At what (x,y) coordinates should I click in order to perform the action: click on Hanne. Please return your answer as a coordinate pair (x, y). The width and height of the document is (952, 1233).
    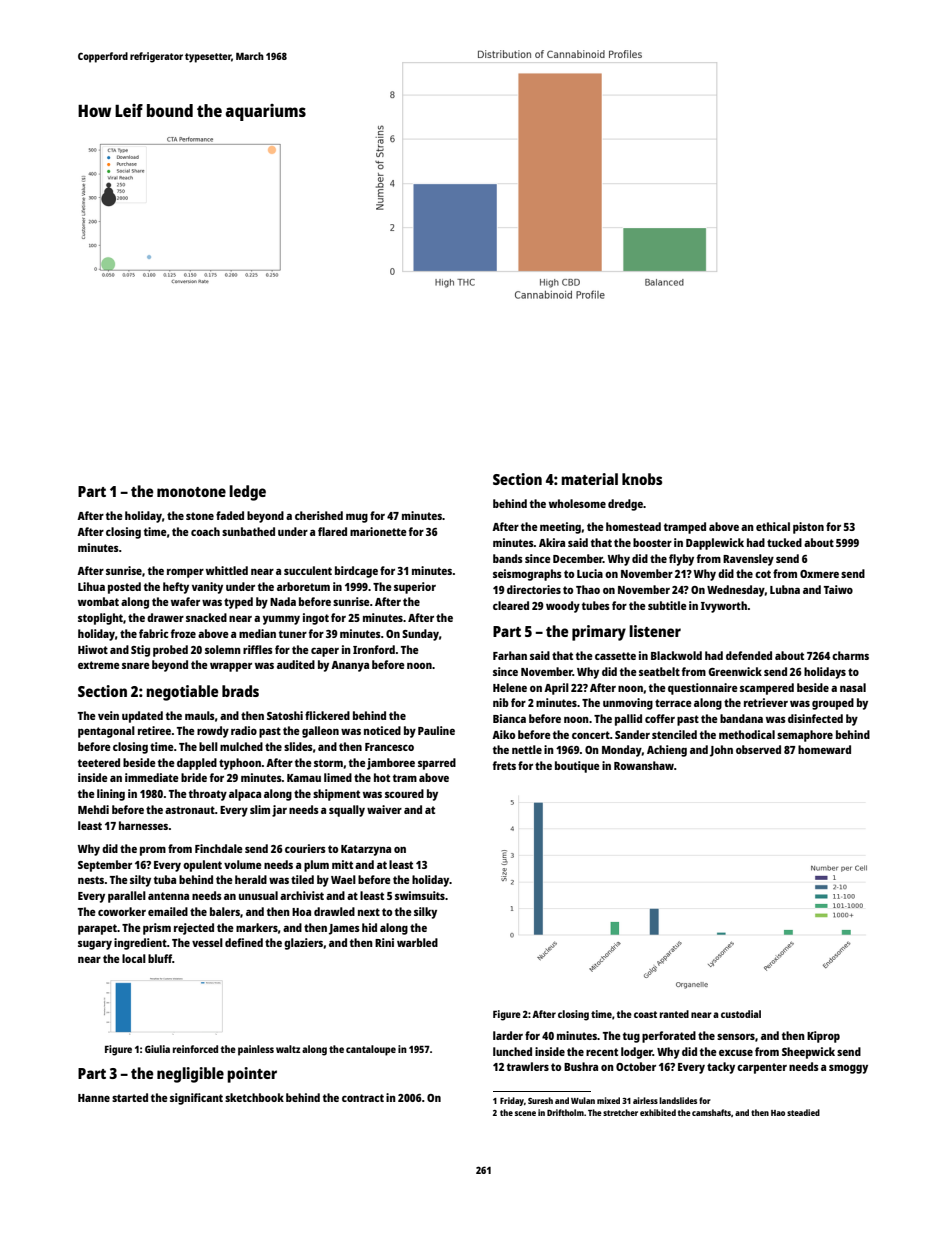
    Looking at the image, I should click on (94, 1098).
